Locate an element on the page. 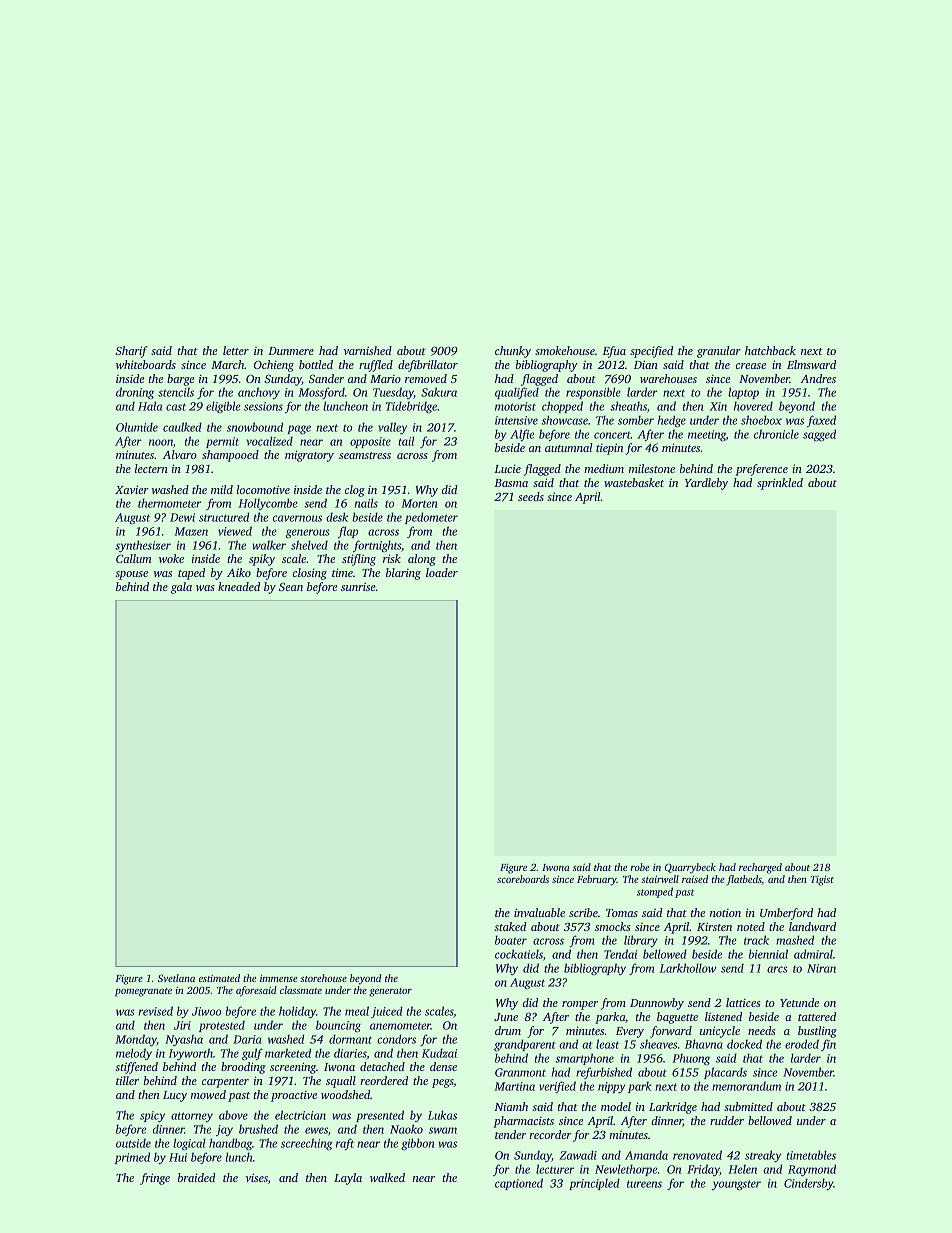 This page has width=952, height=1233. chunky is located at coordinates (513, 352).
